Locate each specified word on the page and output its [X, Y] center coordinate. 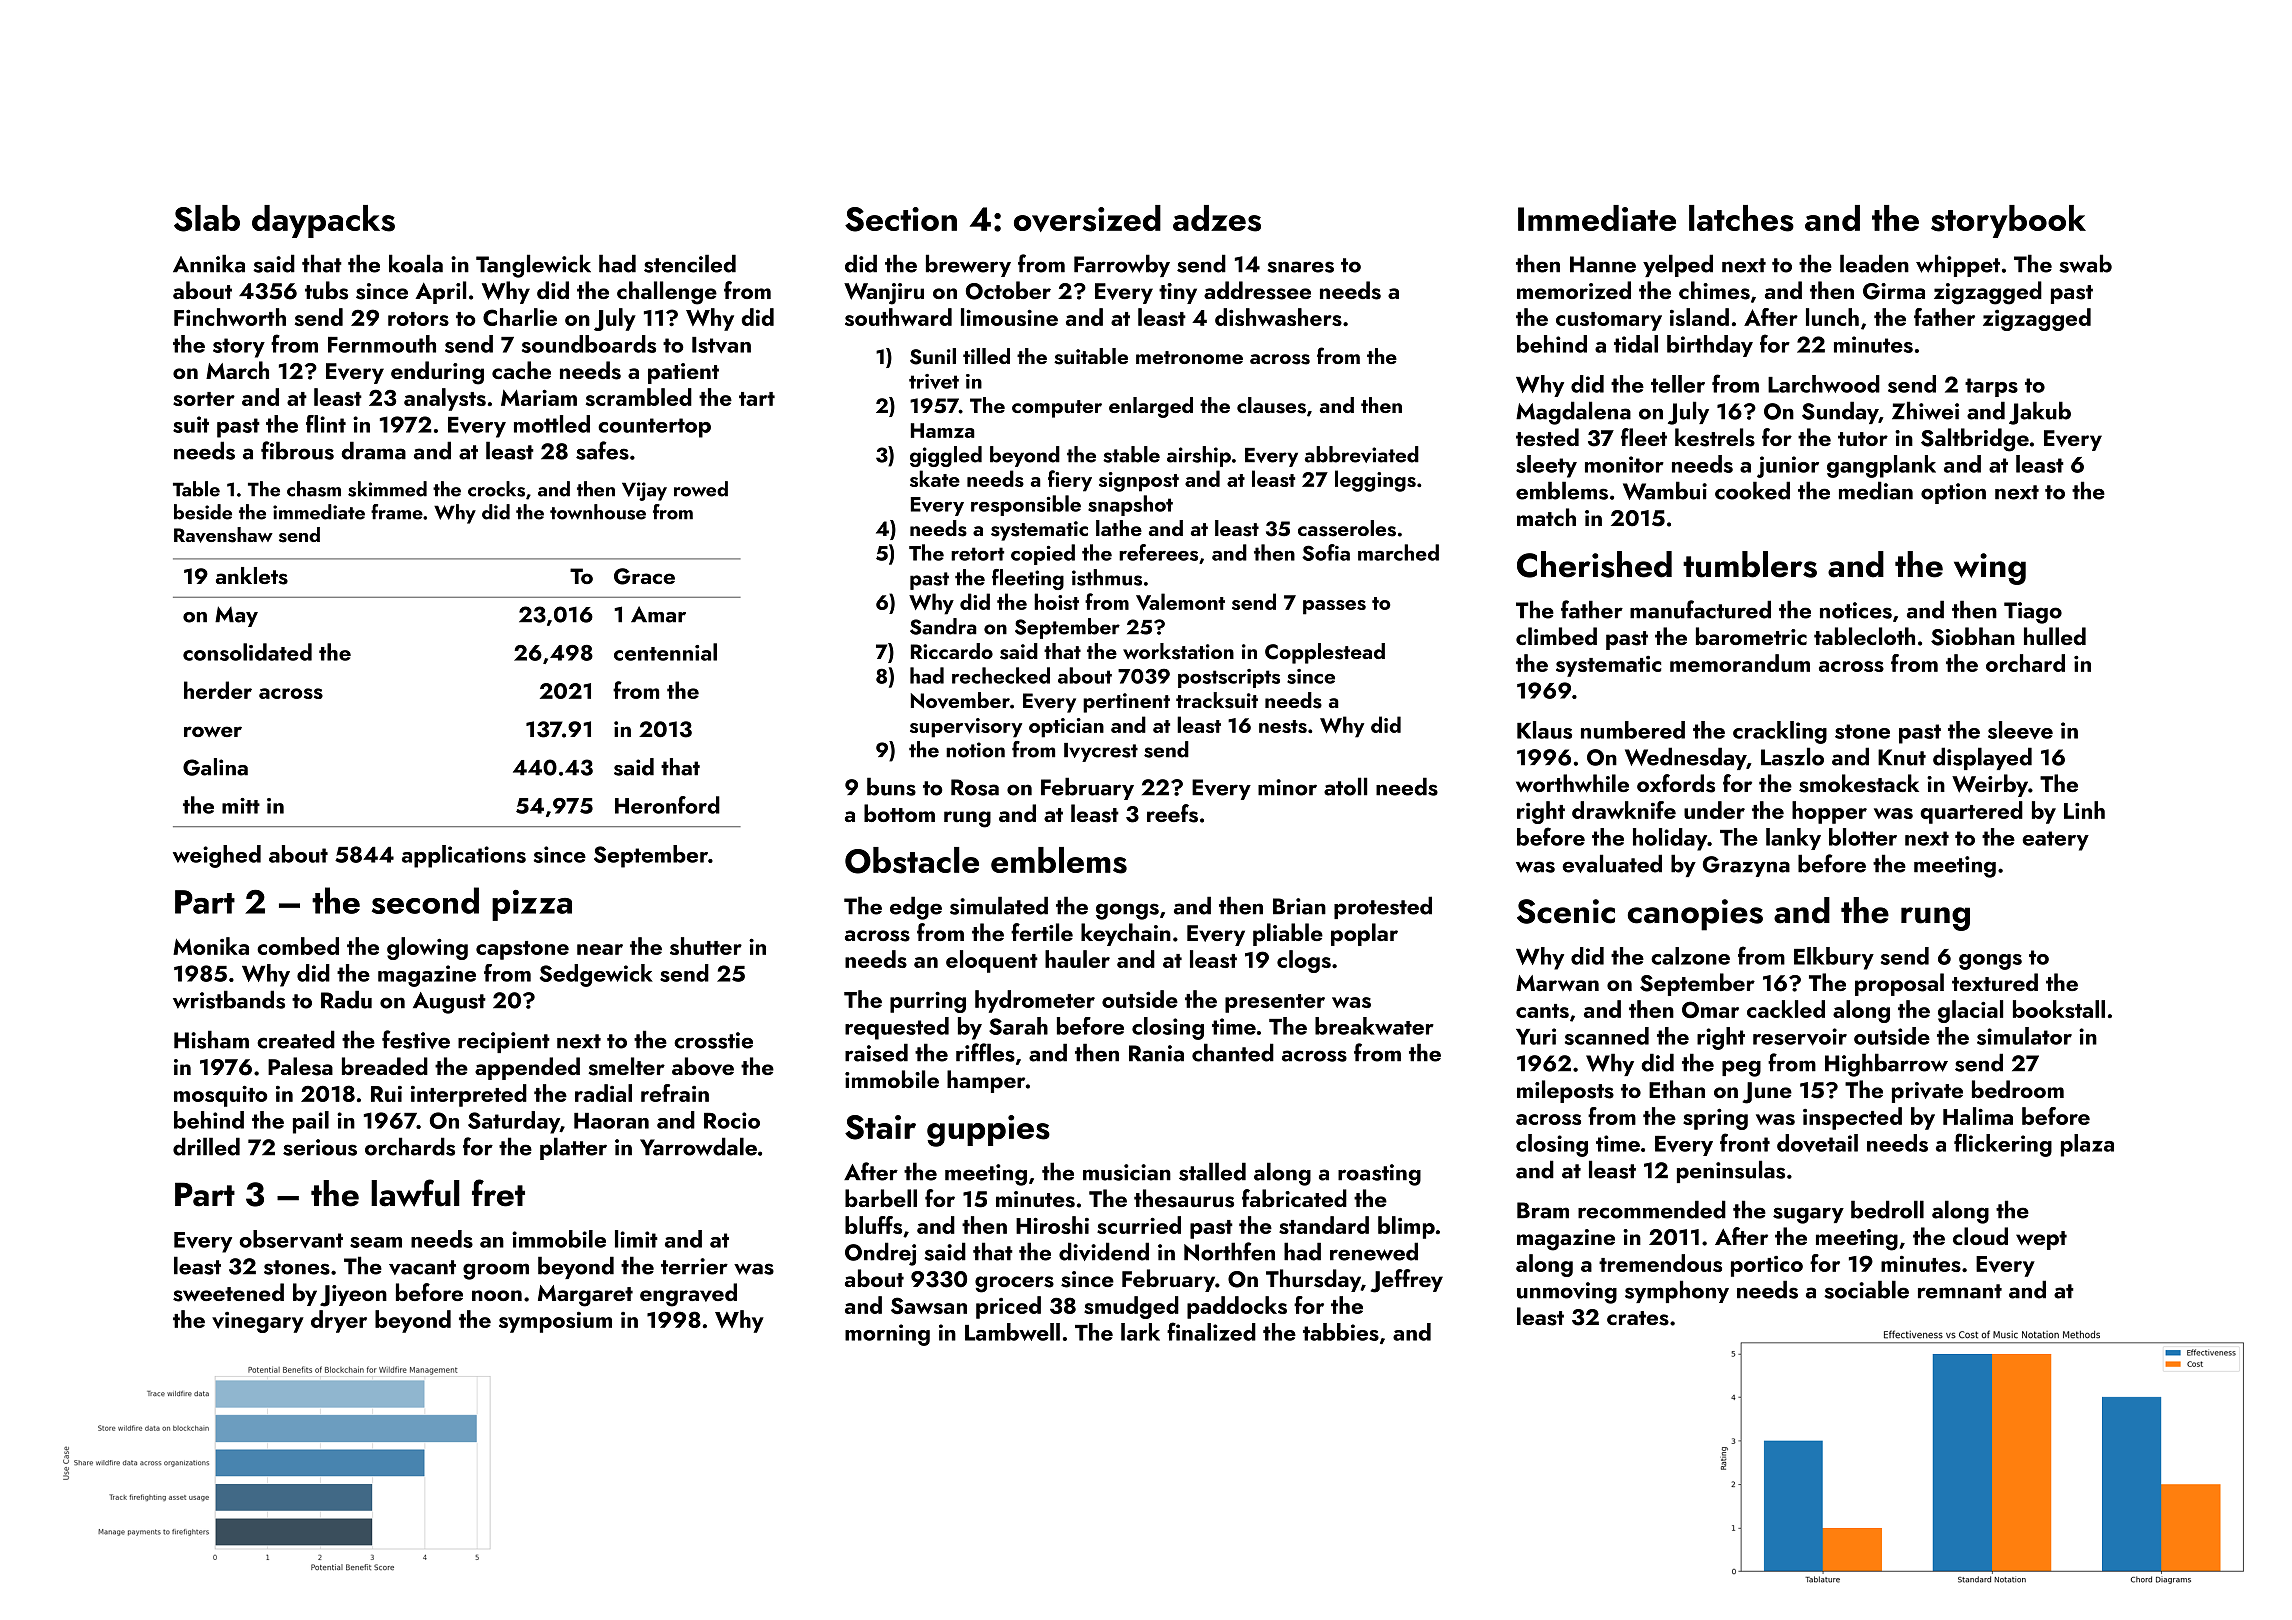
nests [1283, 726]
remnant [1960, 1291]
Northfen [1229, 1251]
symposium [555, 1322]
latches [1741, 218]
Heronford [667, 805]
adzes [1217, 218]
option [1953, 493]
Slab [207, 218]
